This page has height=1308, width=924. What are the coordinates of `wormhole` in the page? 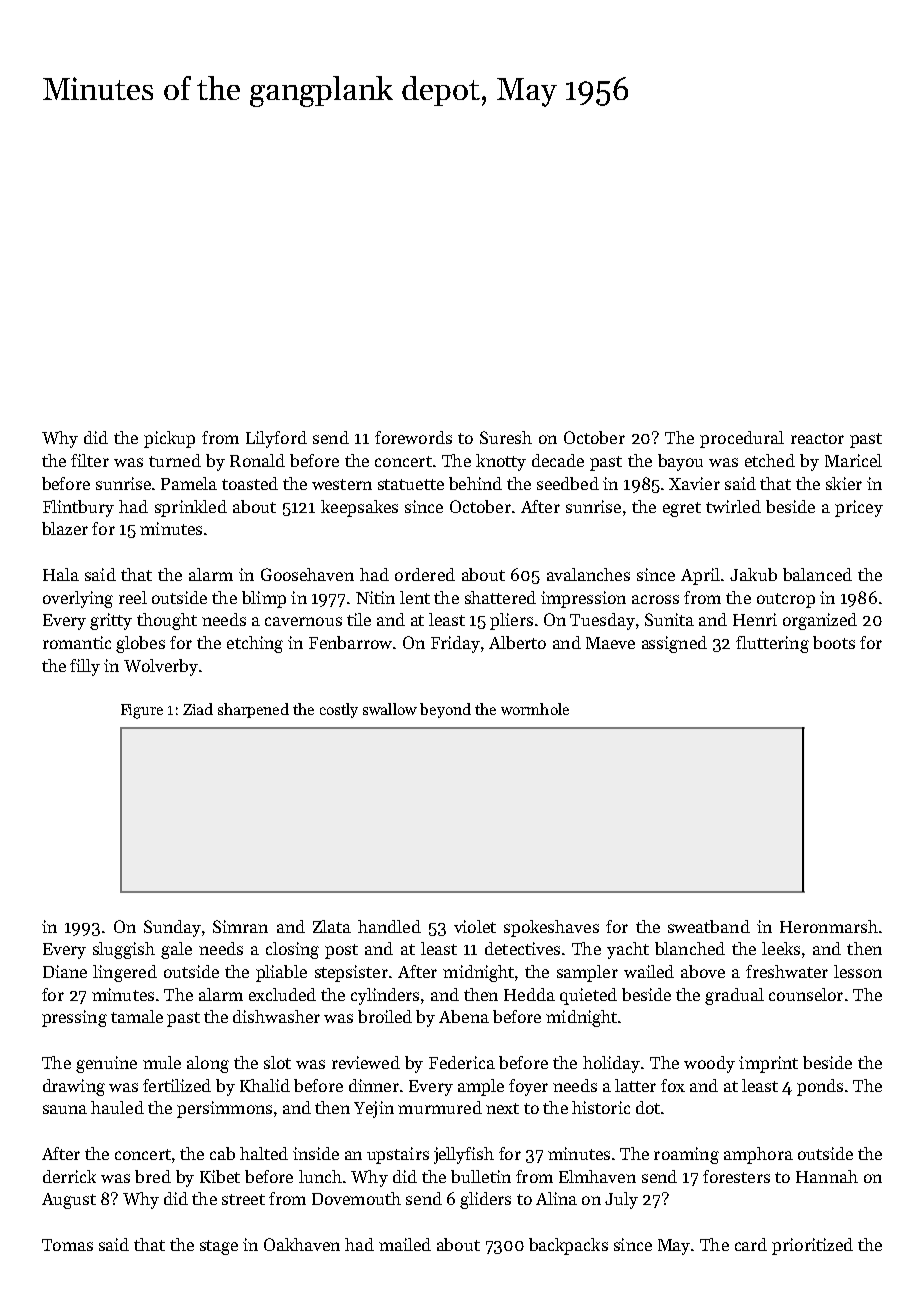 It's located at (535, 709).
